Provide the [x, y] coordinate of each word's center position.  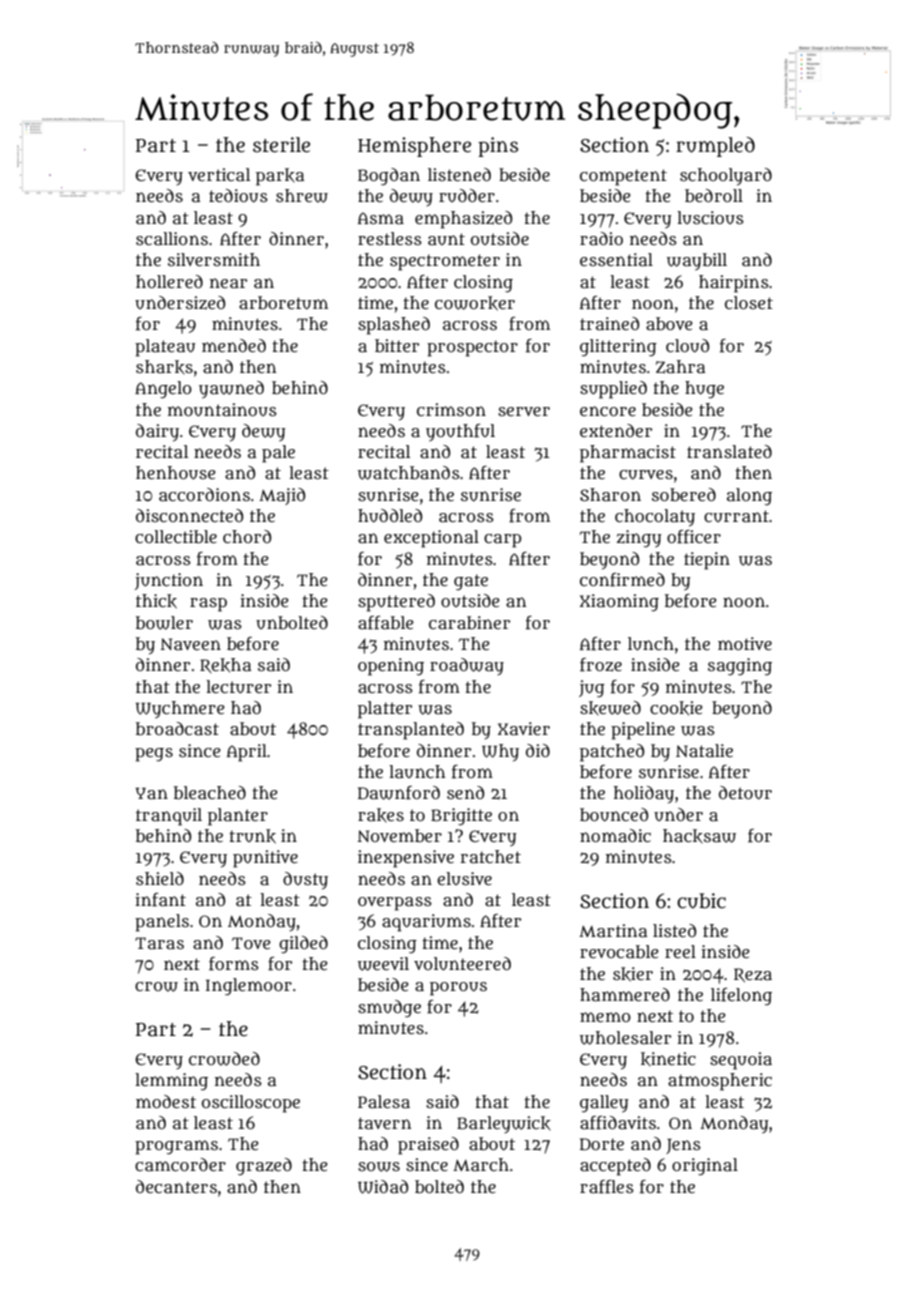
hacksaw [699, 836]
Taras [159, 943]
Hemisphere [414, 147]
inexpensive [406, 859]
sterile [281, 145]
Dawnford [399, 793]
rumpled [715, 147]
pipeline [643, 731]
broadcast [177, 728]
